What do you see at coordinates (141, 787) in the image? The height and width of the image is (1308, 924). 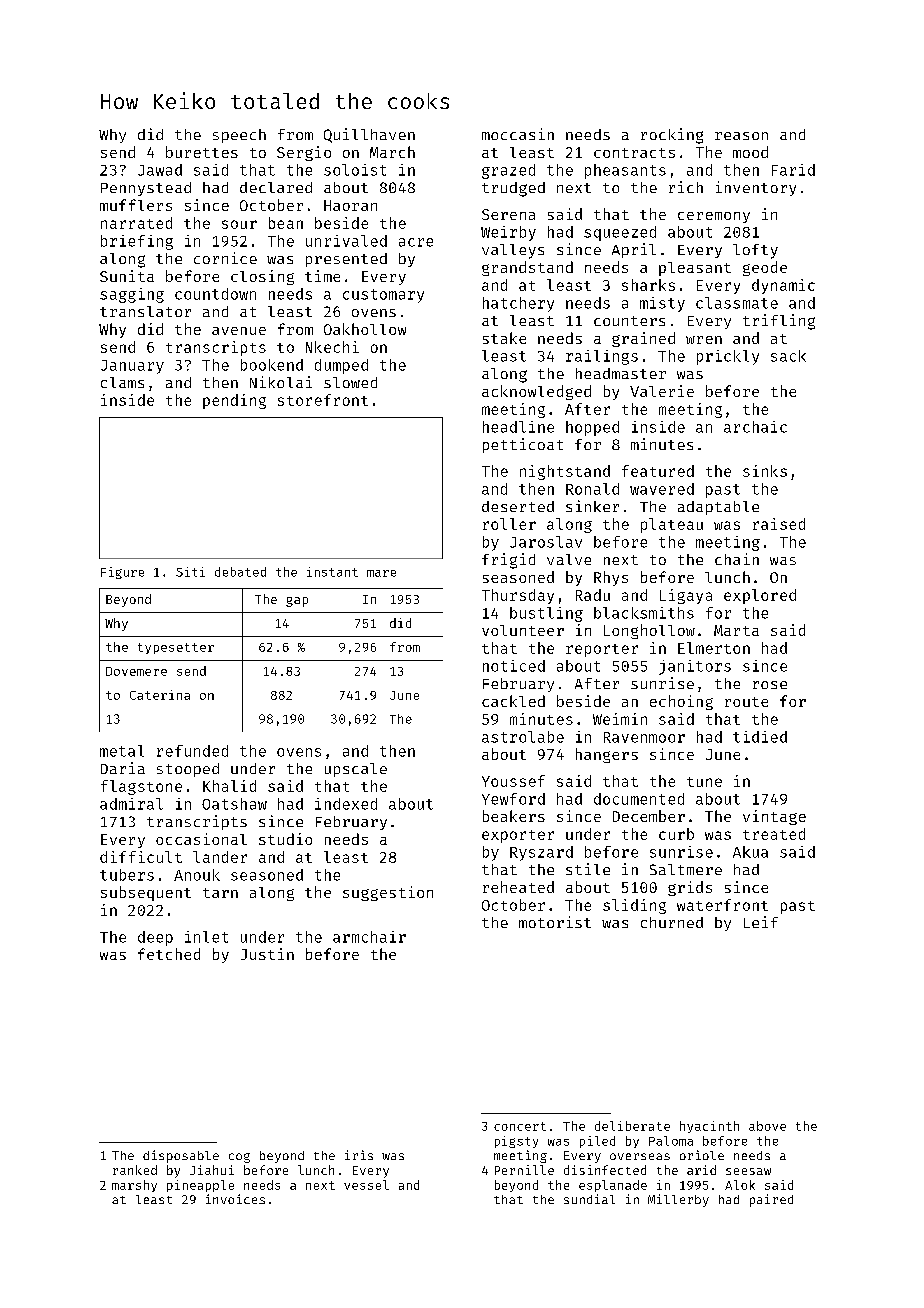 I see `flagstone` at bounding box center [141, 787].
